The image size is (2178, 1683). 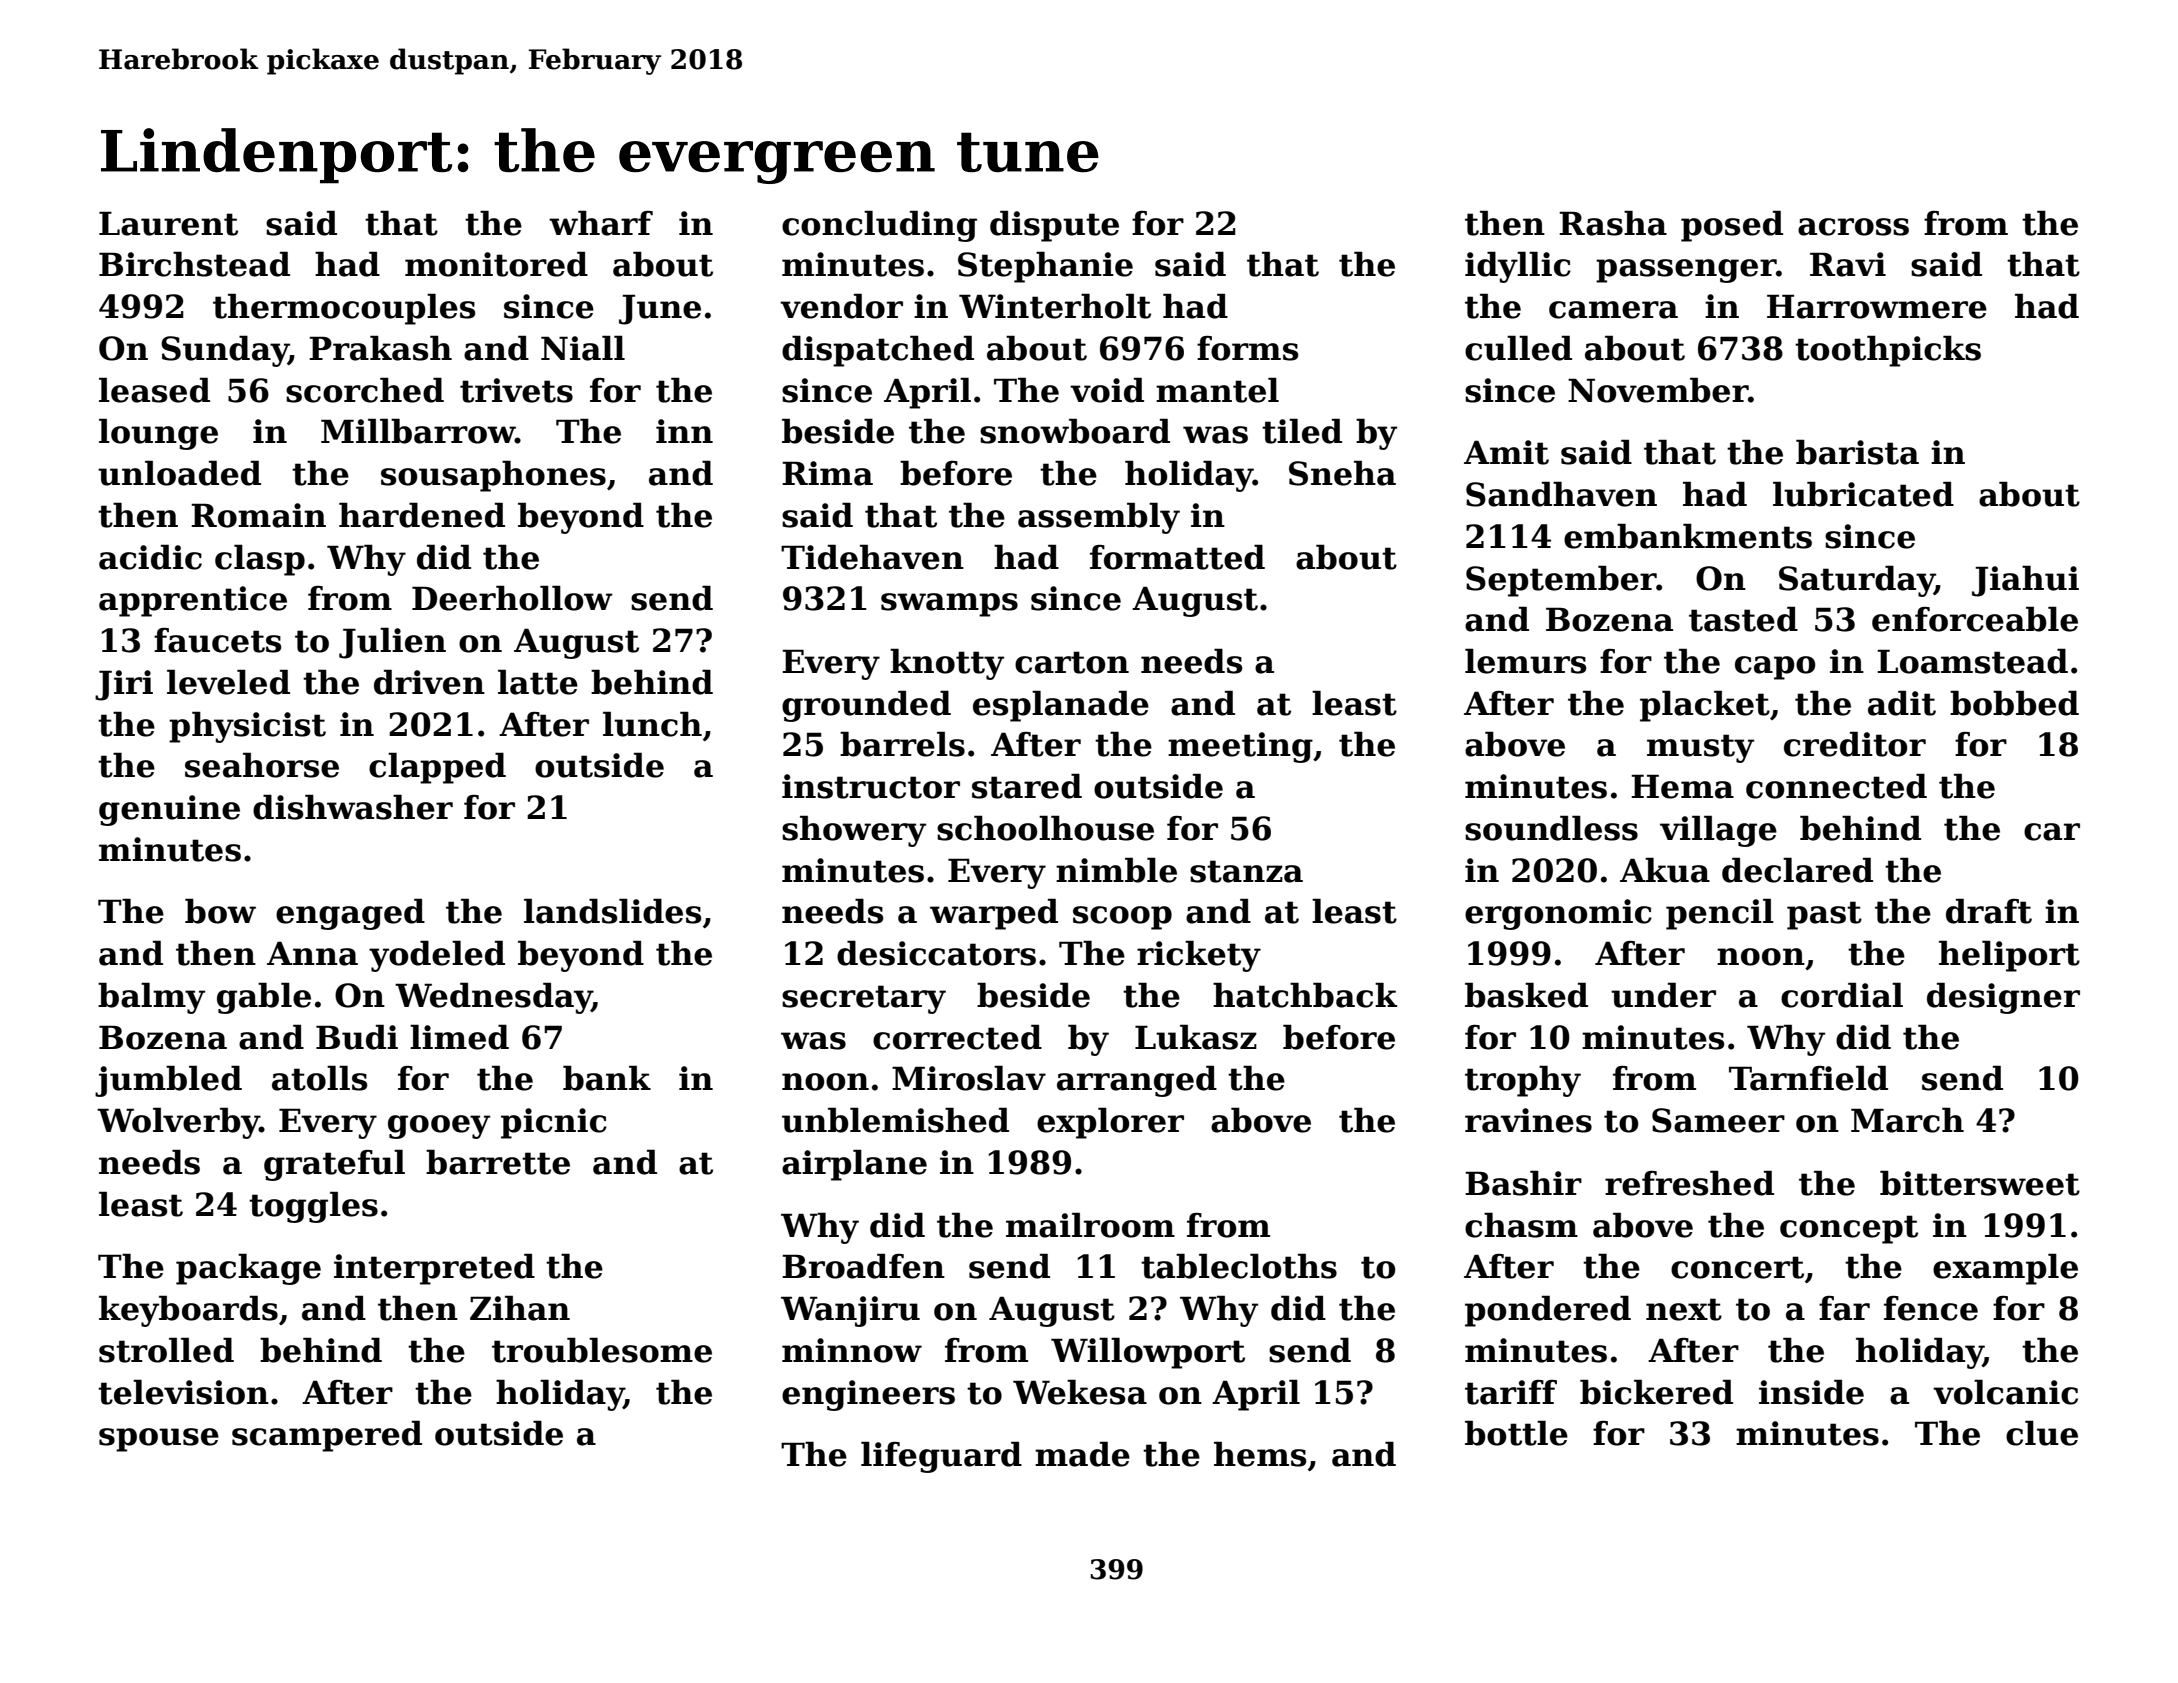 I want to click on Amit, so click(x=1506, y=452).
